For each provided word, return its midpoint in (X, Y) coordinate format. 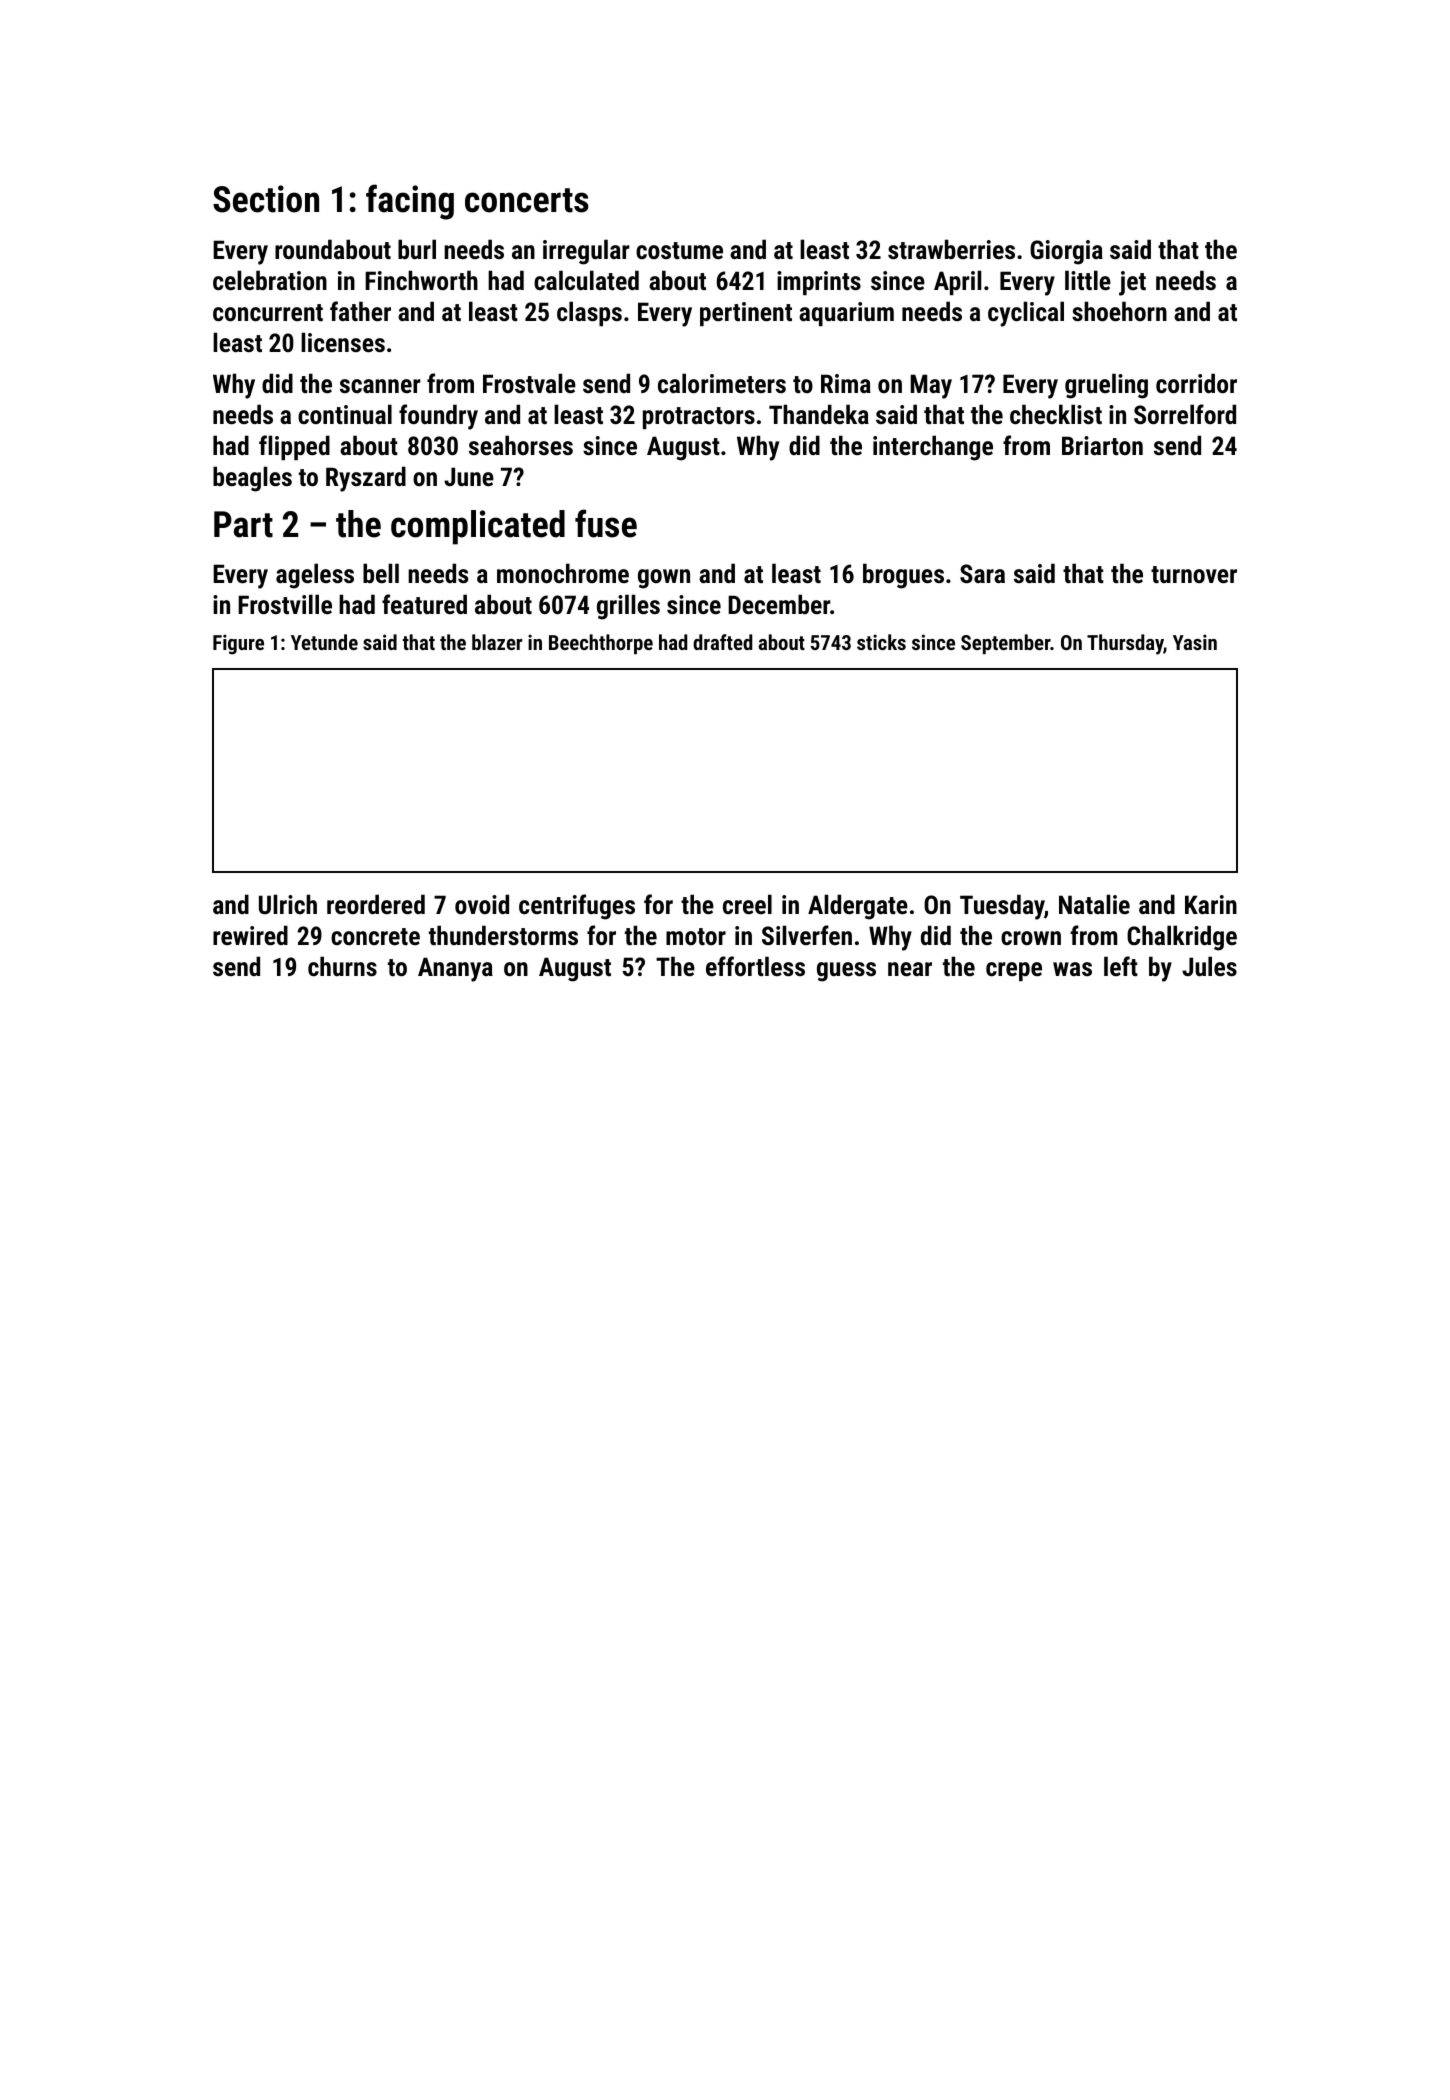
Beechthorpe (601, 644)
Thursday (1125, 644)
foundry (438, 417)
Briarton (1102, 445)
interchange (933, 448)
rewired (250, 935)
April (957, 282)
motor (696, 936)
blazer (497, 642)
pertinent (746, 314)
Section (266, 199)
